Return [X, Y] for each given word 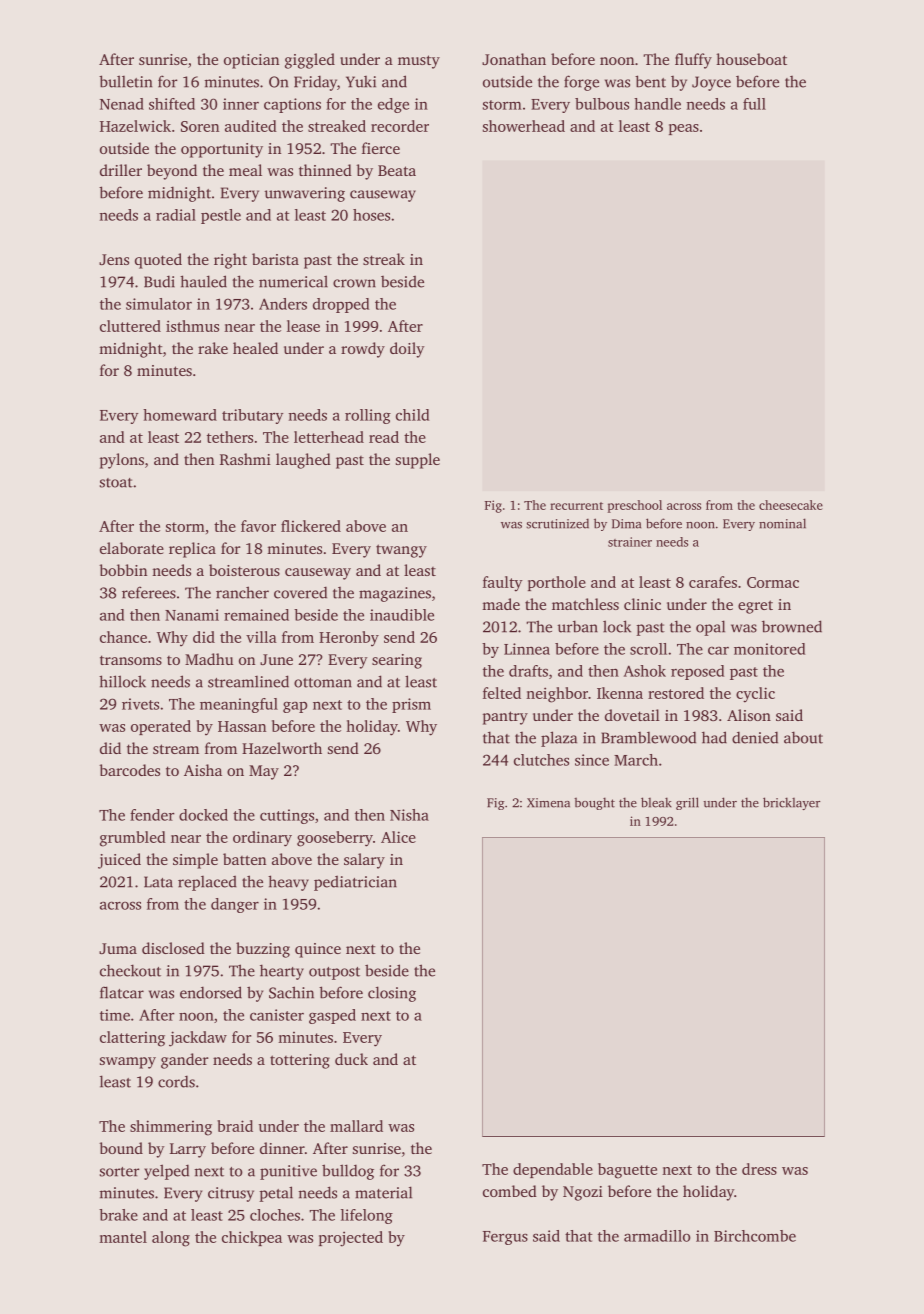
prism [411, 705]
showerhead [524, 126]
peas [684, 129]
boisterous [244, 570]
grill [687, 803]
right [230, 261]
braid [235, 1126]
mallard [356, 1126]
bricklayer [791, 803]
